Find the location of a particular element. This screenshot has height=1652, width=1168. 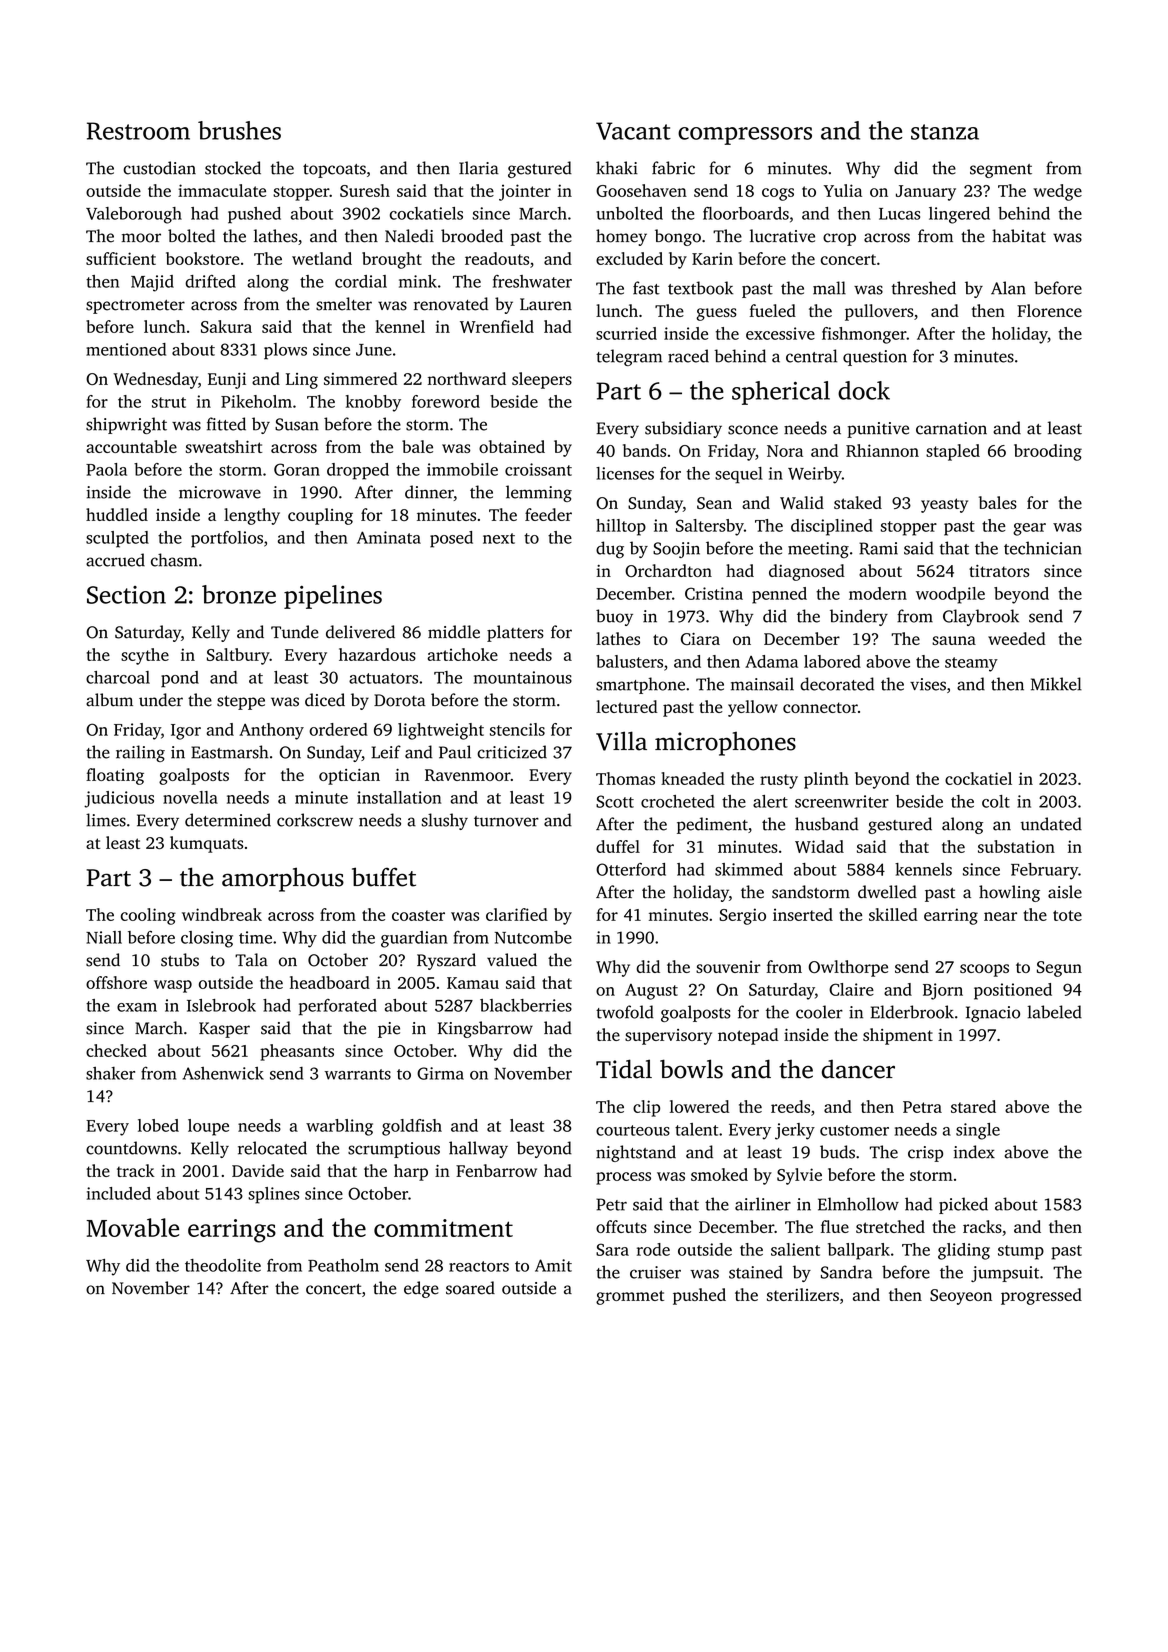

stanza is located at coordinates (945, 132).
